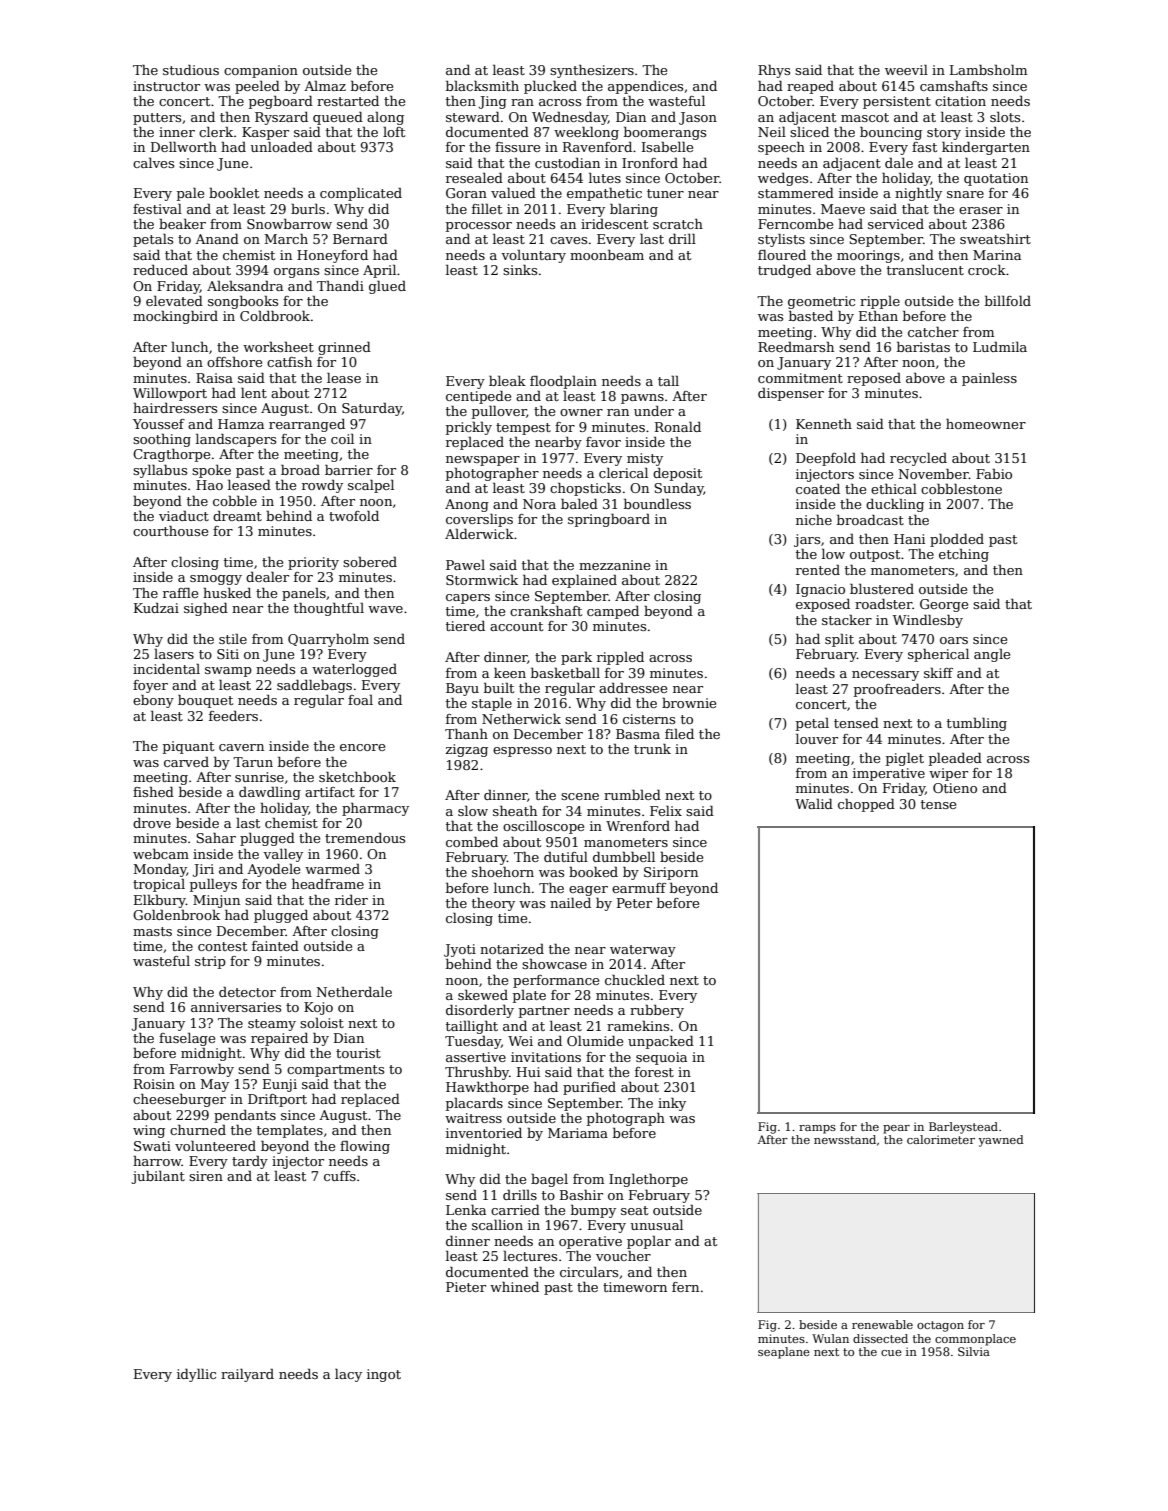  I want to click on ingot, so click(384, 1375).
